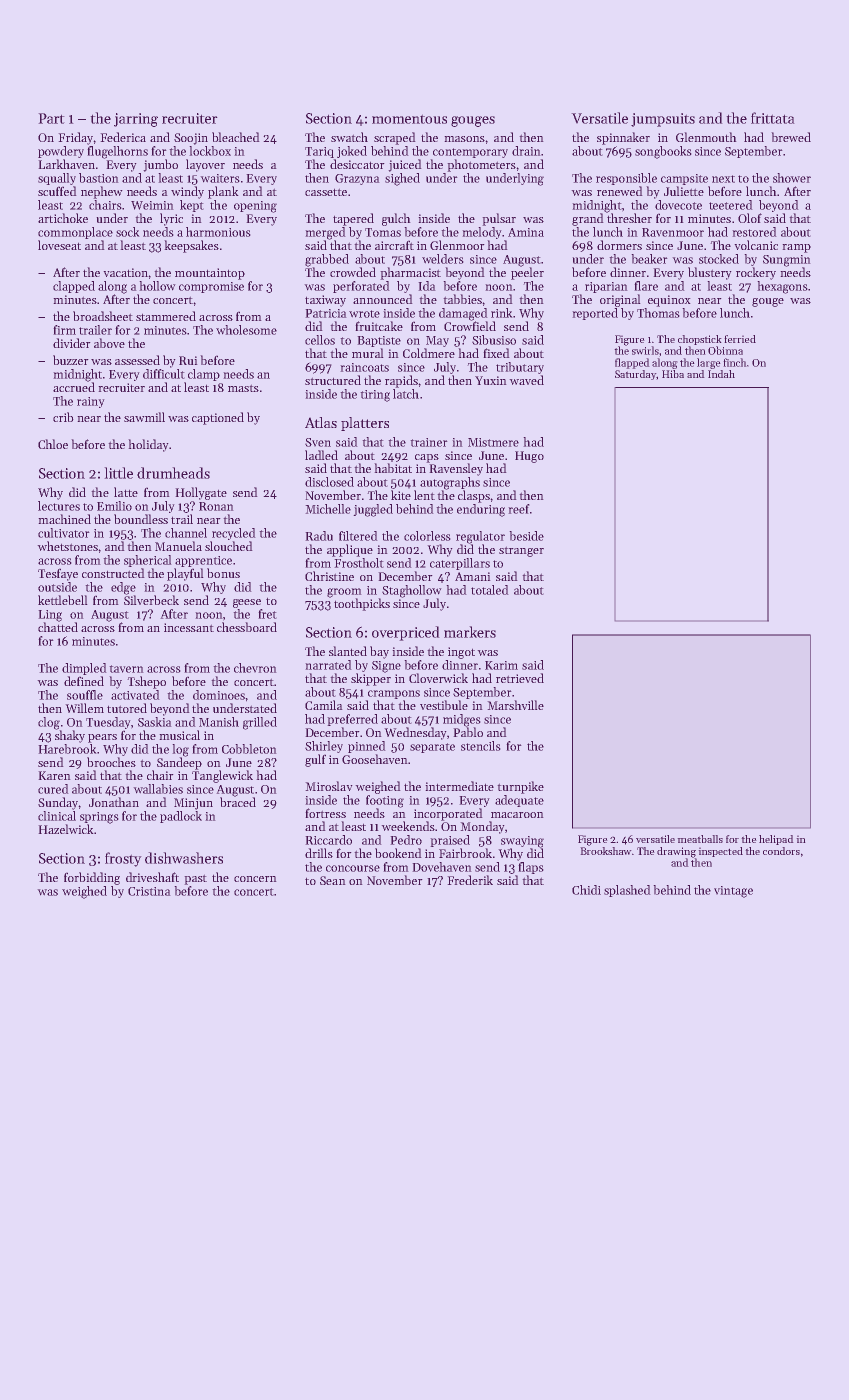 This screenshot has width=849, height=1400. I want to click on frittata, so click(773, 118).
